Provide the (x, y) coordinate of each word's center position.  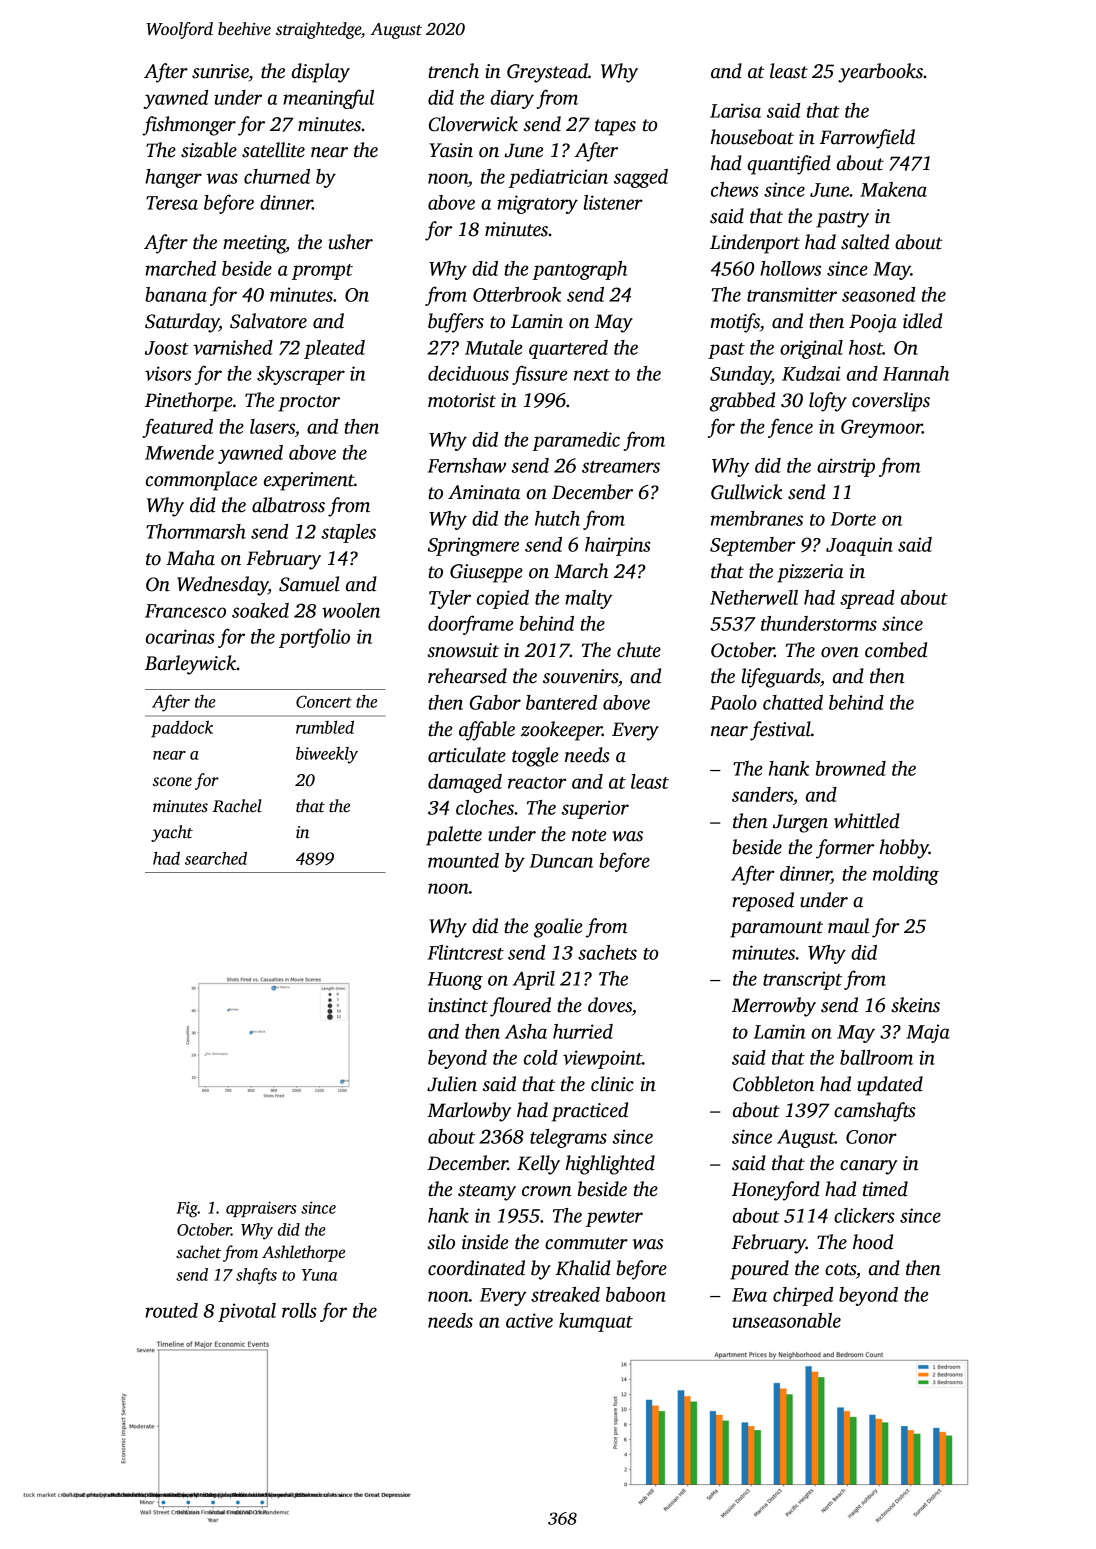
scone (172, 782)
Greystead (547, 73)
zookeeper (561, 731)
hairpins (618, 546)
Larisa (735, 110)
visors (168, 373)
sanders (762, 794)
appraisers (261, 1209)
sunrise (220, 71)
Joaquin (859, 546)
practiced (590, 1112)
